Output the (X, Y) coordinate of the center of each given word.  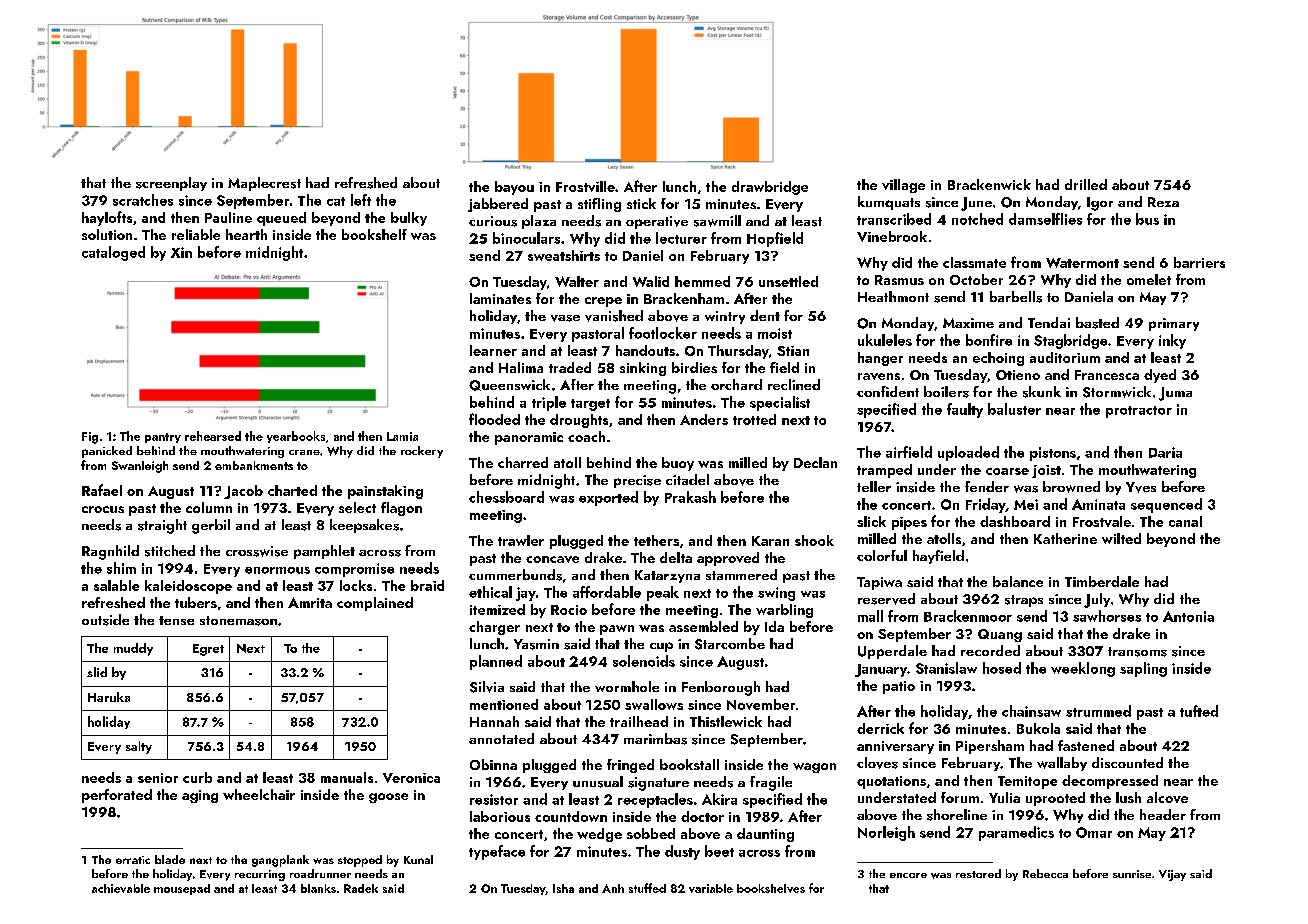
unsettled (788, 281)
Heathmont (893, 296)
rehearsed (213, 436)
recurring (260, 875)
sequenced (1166, 505)
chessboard (506, 497)
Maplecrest (264, 184)
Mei (1026, 504)
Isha (563, 888)
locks (356, 585)
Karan (770, 541)
